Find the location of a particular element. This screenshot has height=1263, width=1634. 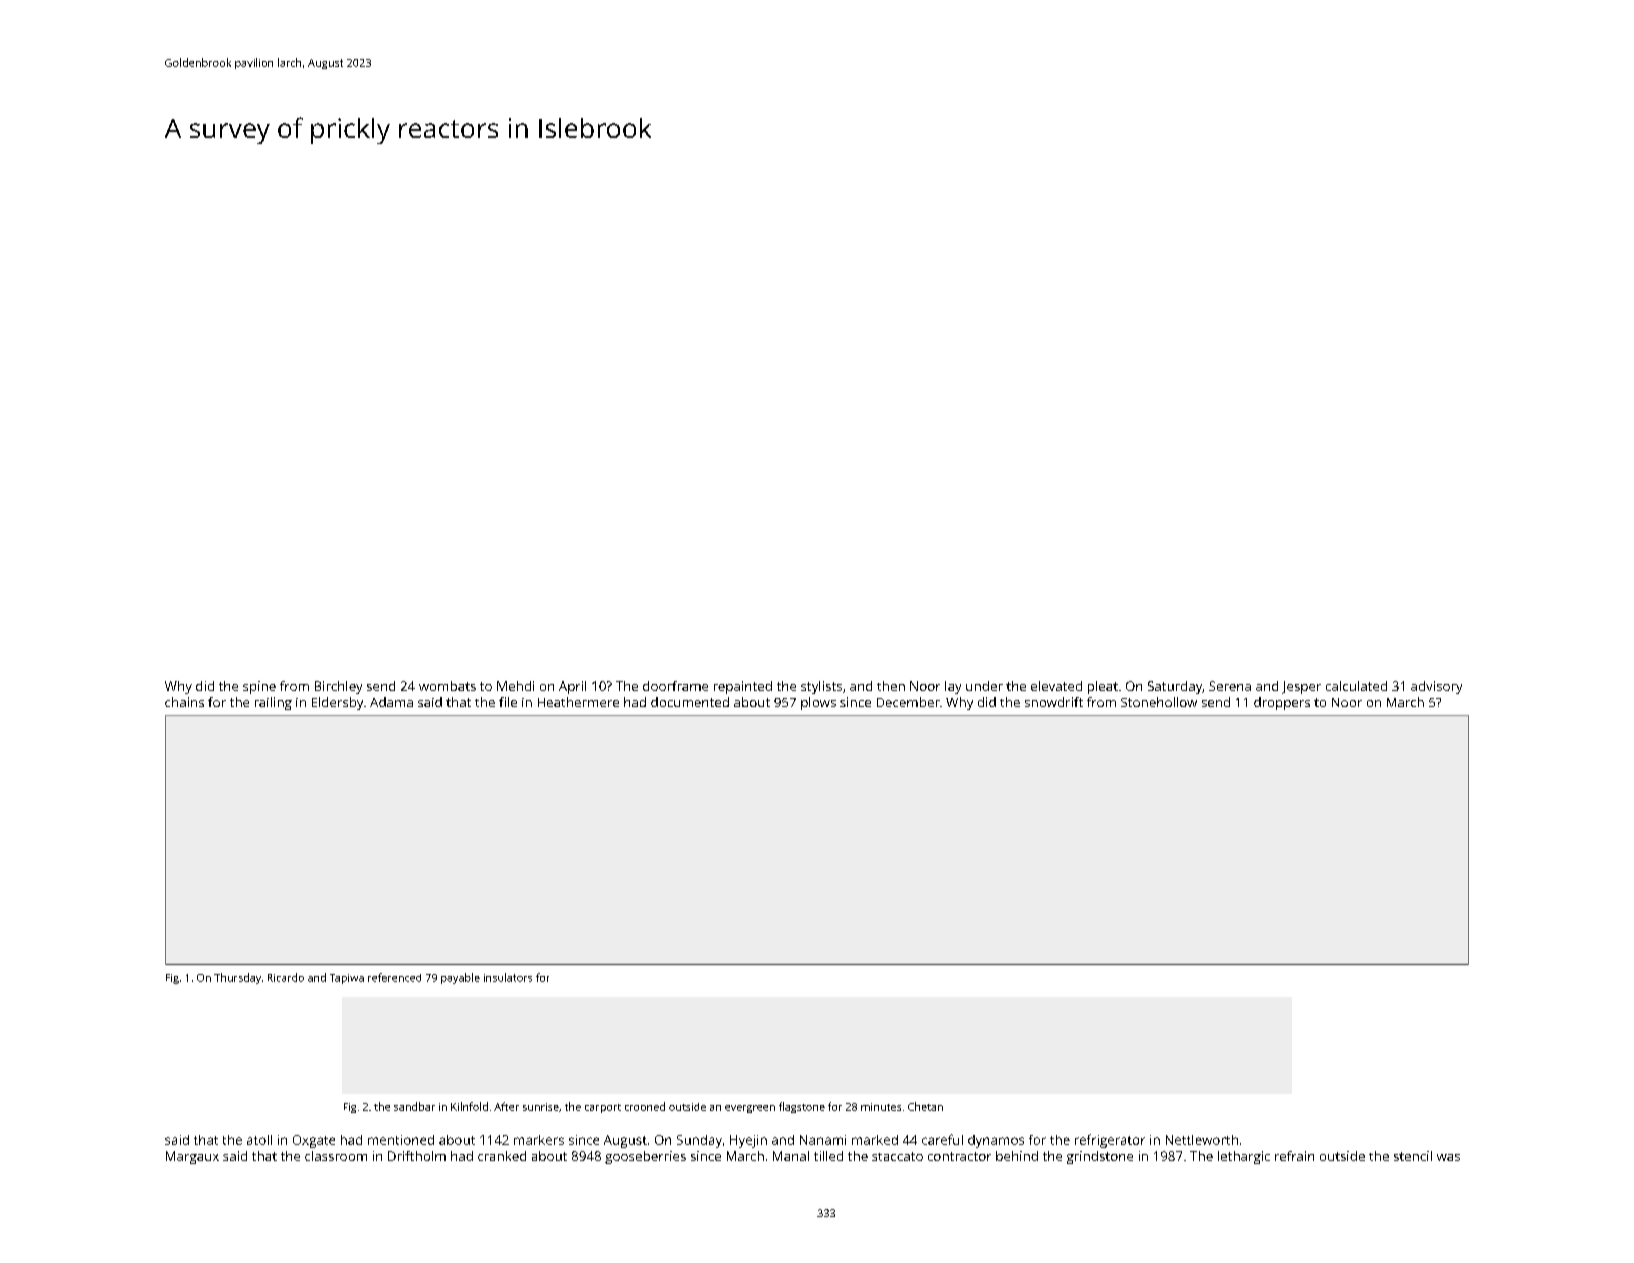

Chetan is located at coordinates (925, 1106).
